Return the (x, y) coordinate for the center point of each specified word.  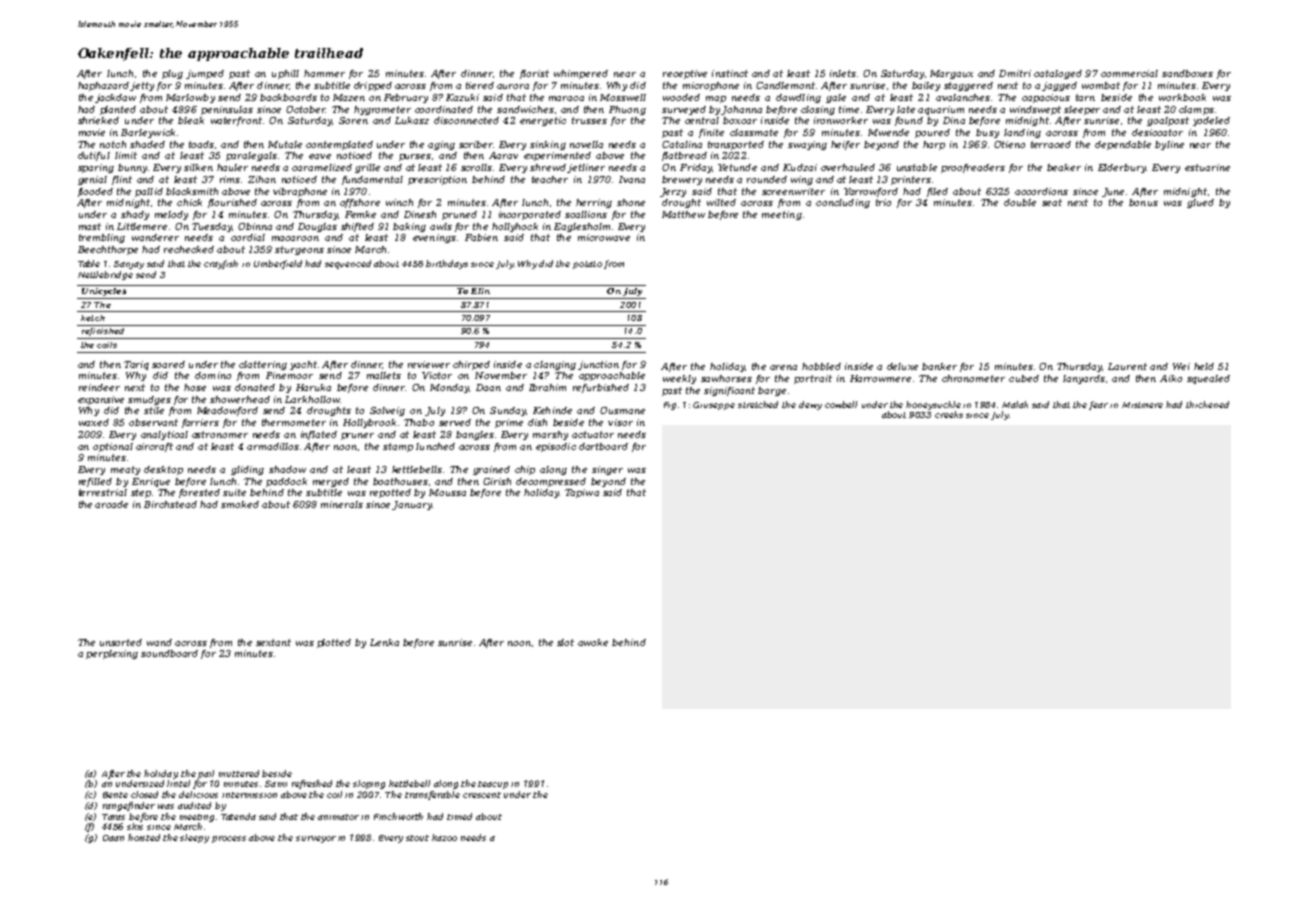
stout (417, 838)
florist (534, 74)
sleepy (194, 838)
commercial (1129, 73)
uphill (285, 74)
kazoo (444, 837)
